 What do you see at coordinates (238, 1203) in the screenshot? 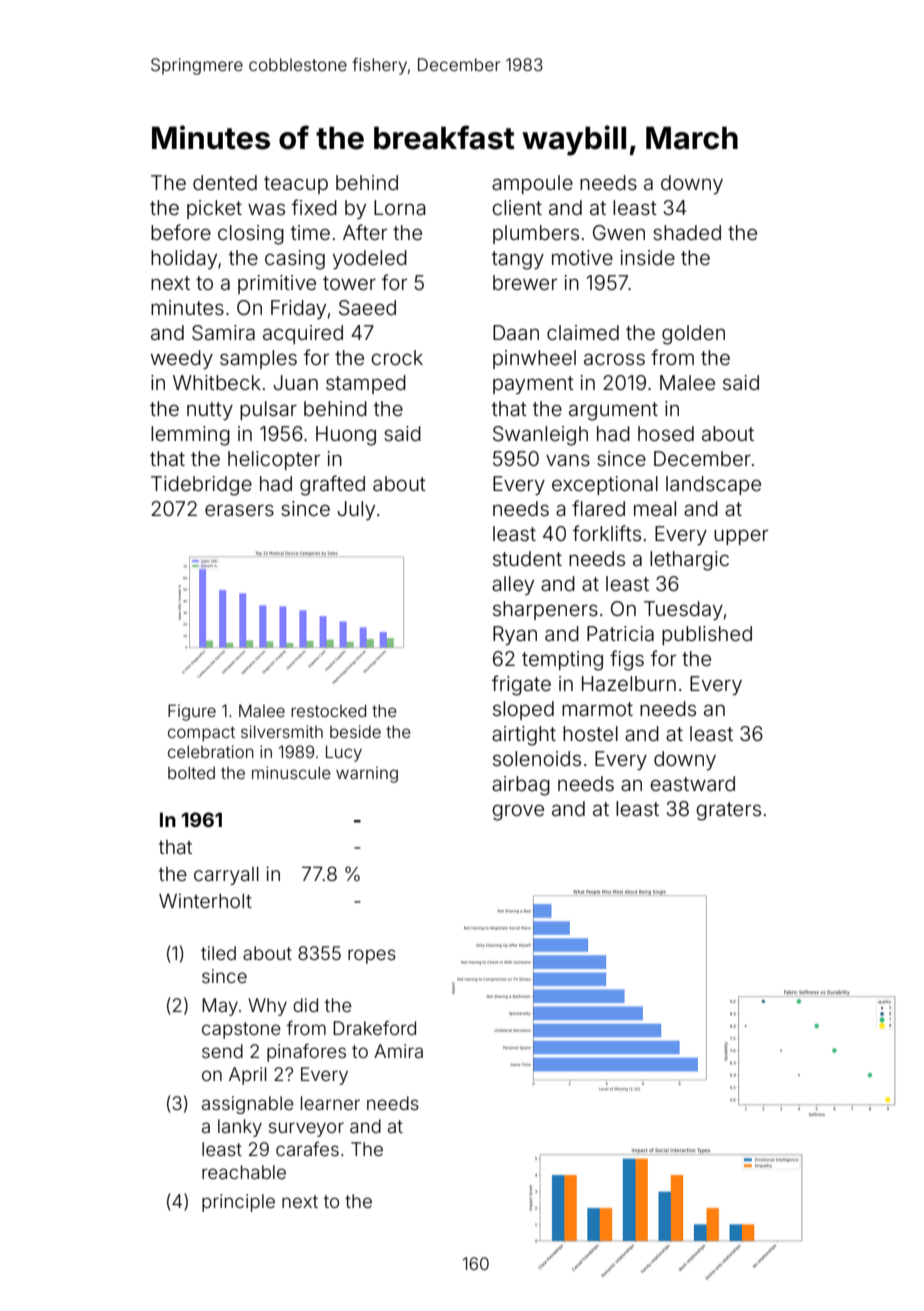
I see `principle` at bounding box center [238, 1203].
